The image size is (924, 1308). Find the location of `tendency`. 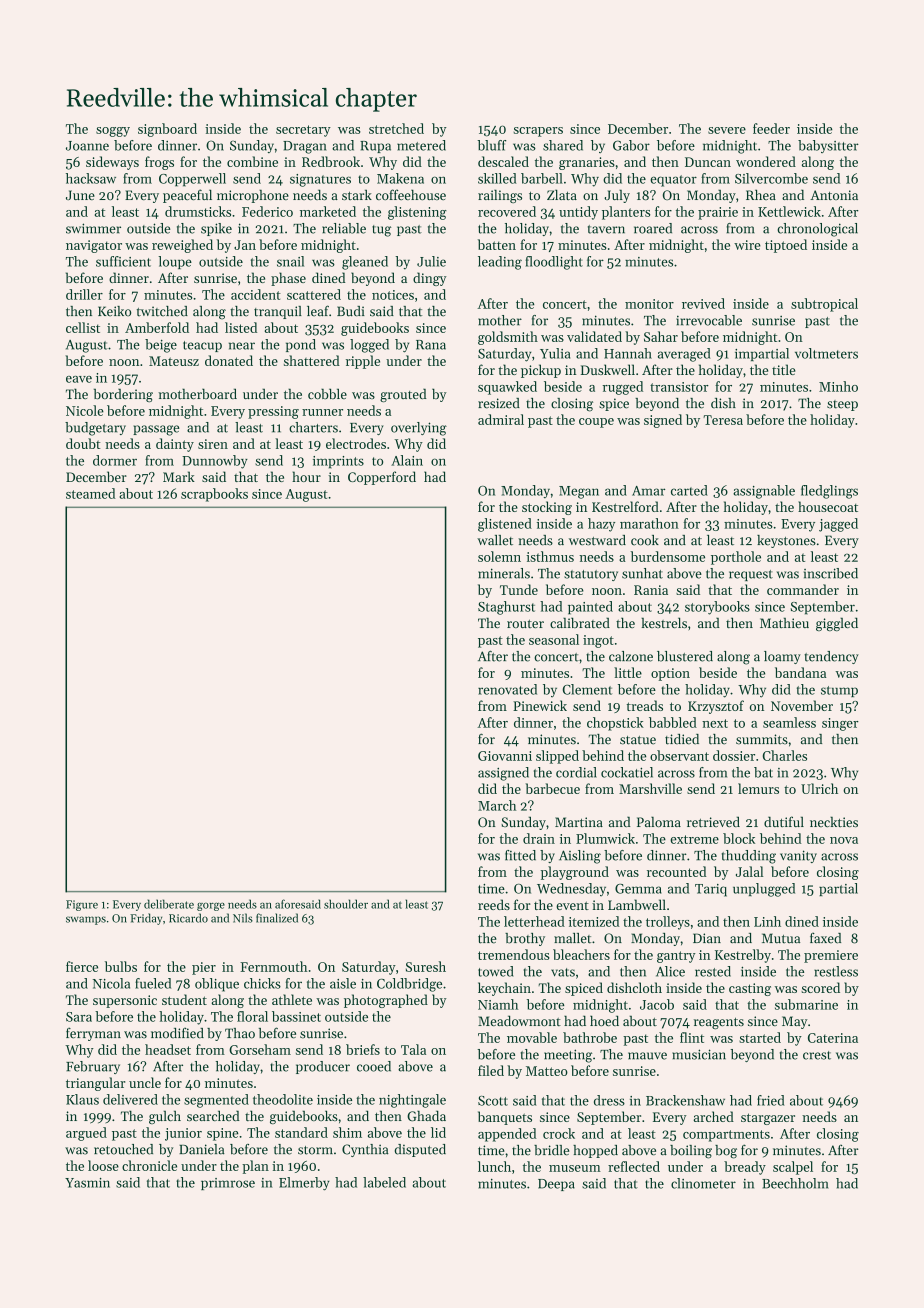

tendency is located at coordinates (831, 657).
